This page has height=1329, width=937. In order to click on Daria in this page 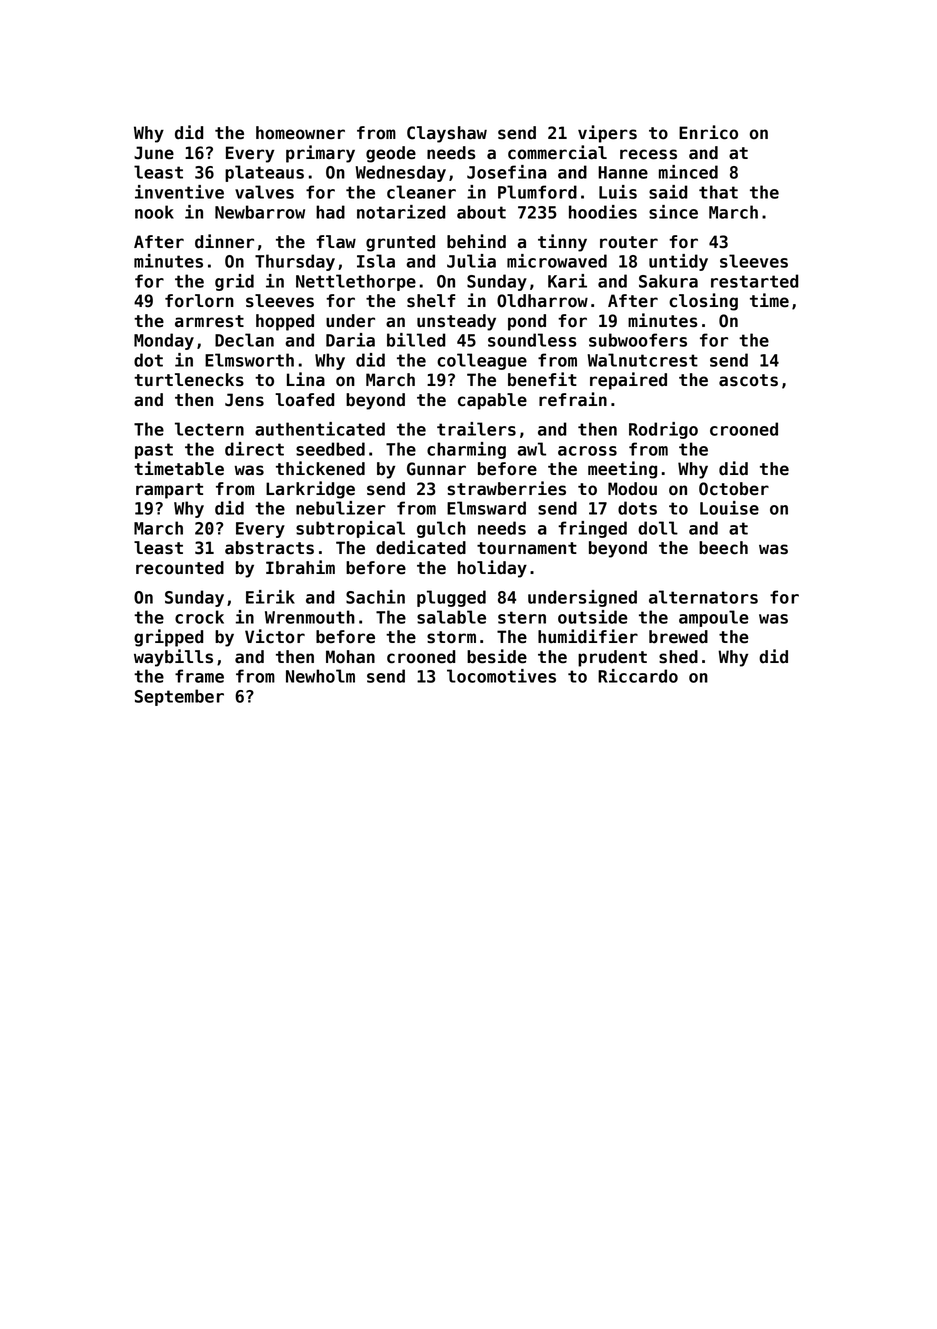, I will do `click(350, 340)`.
